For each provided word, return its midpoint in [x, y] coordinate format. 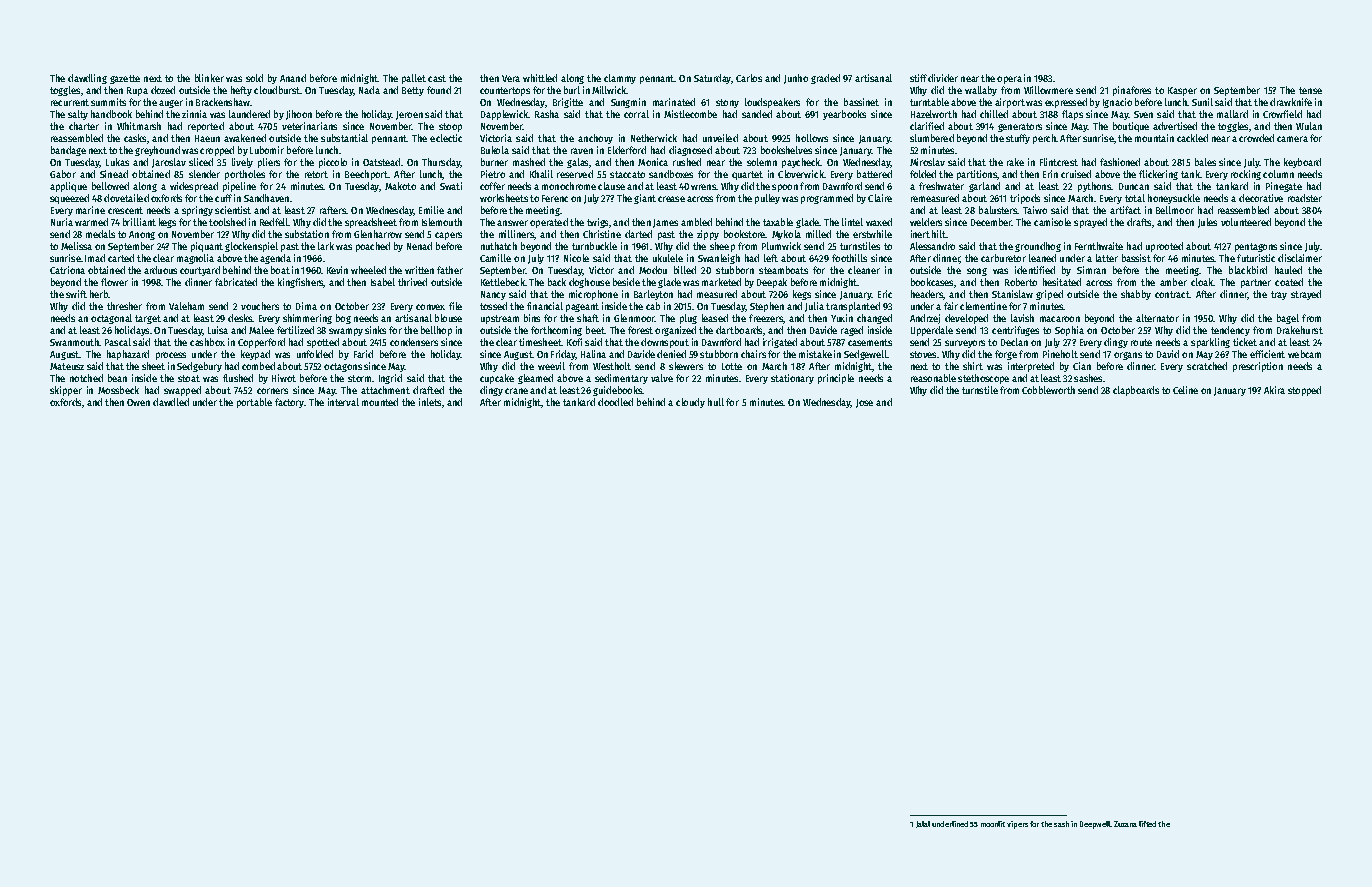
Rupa [137, 91]
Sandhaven [266, 198]
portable [254, 403]
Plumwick [781, 246]
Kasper [1182, 91]
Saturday [712, 79]
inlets [430, 402]
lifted [1147, 824]
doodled [615, 402]
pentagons [1256, 247]
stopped [1304, 391]
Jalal [923, 824]
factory [289, 403]
